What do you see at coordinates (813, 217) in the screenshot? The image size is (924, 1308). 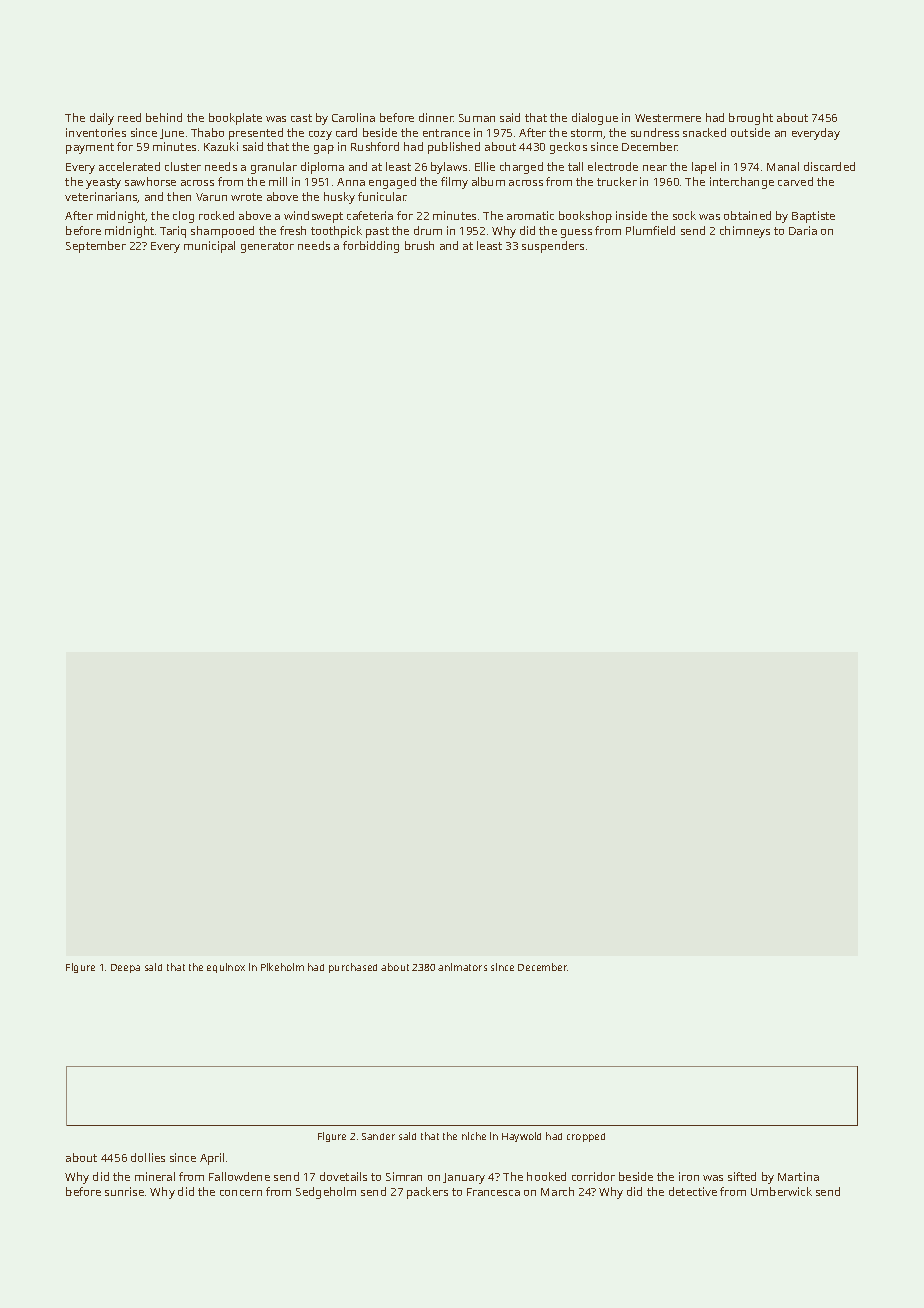 I see `Baptiste` at bounding box center [813, 217].
